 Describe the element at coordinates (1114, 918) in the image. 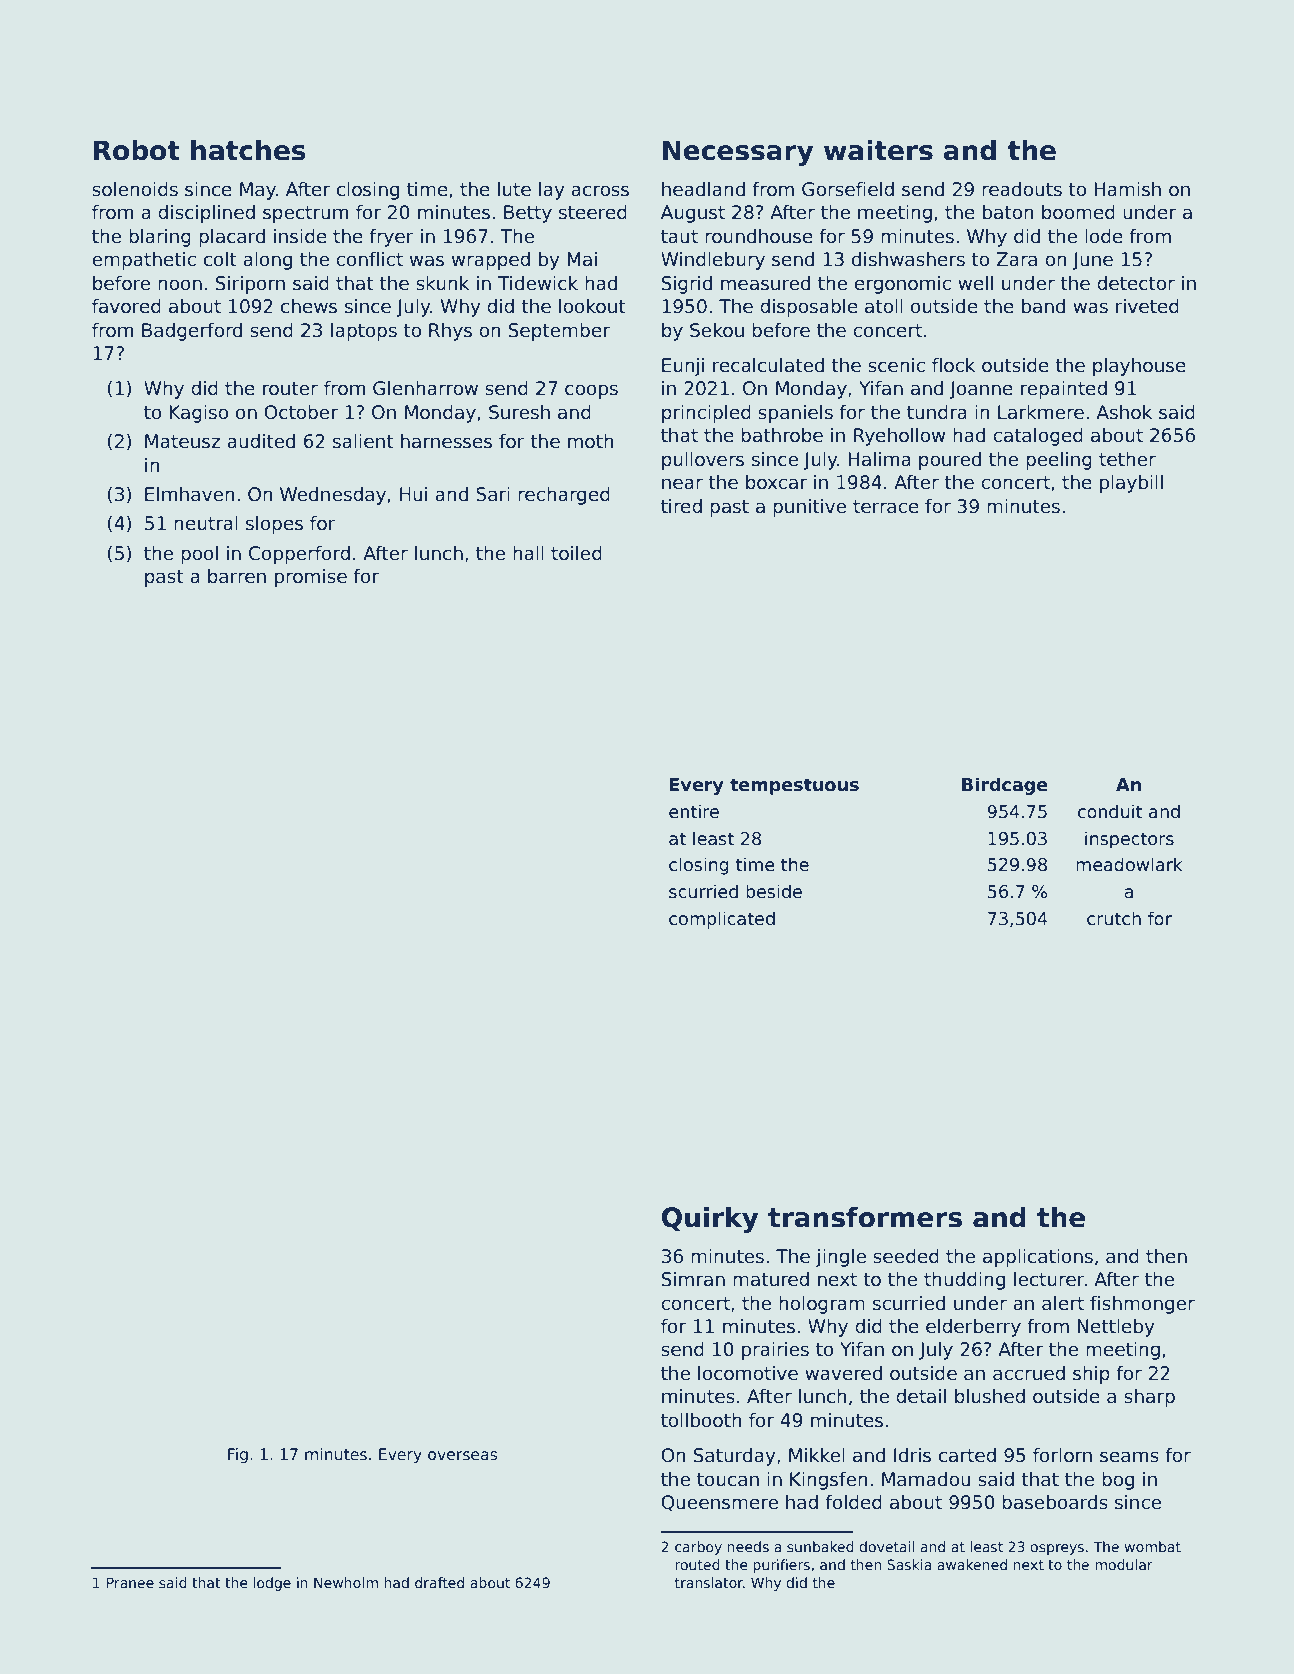

I see `crutch` at that location.
